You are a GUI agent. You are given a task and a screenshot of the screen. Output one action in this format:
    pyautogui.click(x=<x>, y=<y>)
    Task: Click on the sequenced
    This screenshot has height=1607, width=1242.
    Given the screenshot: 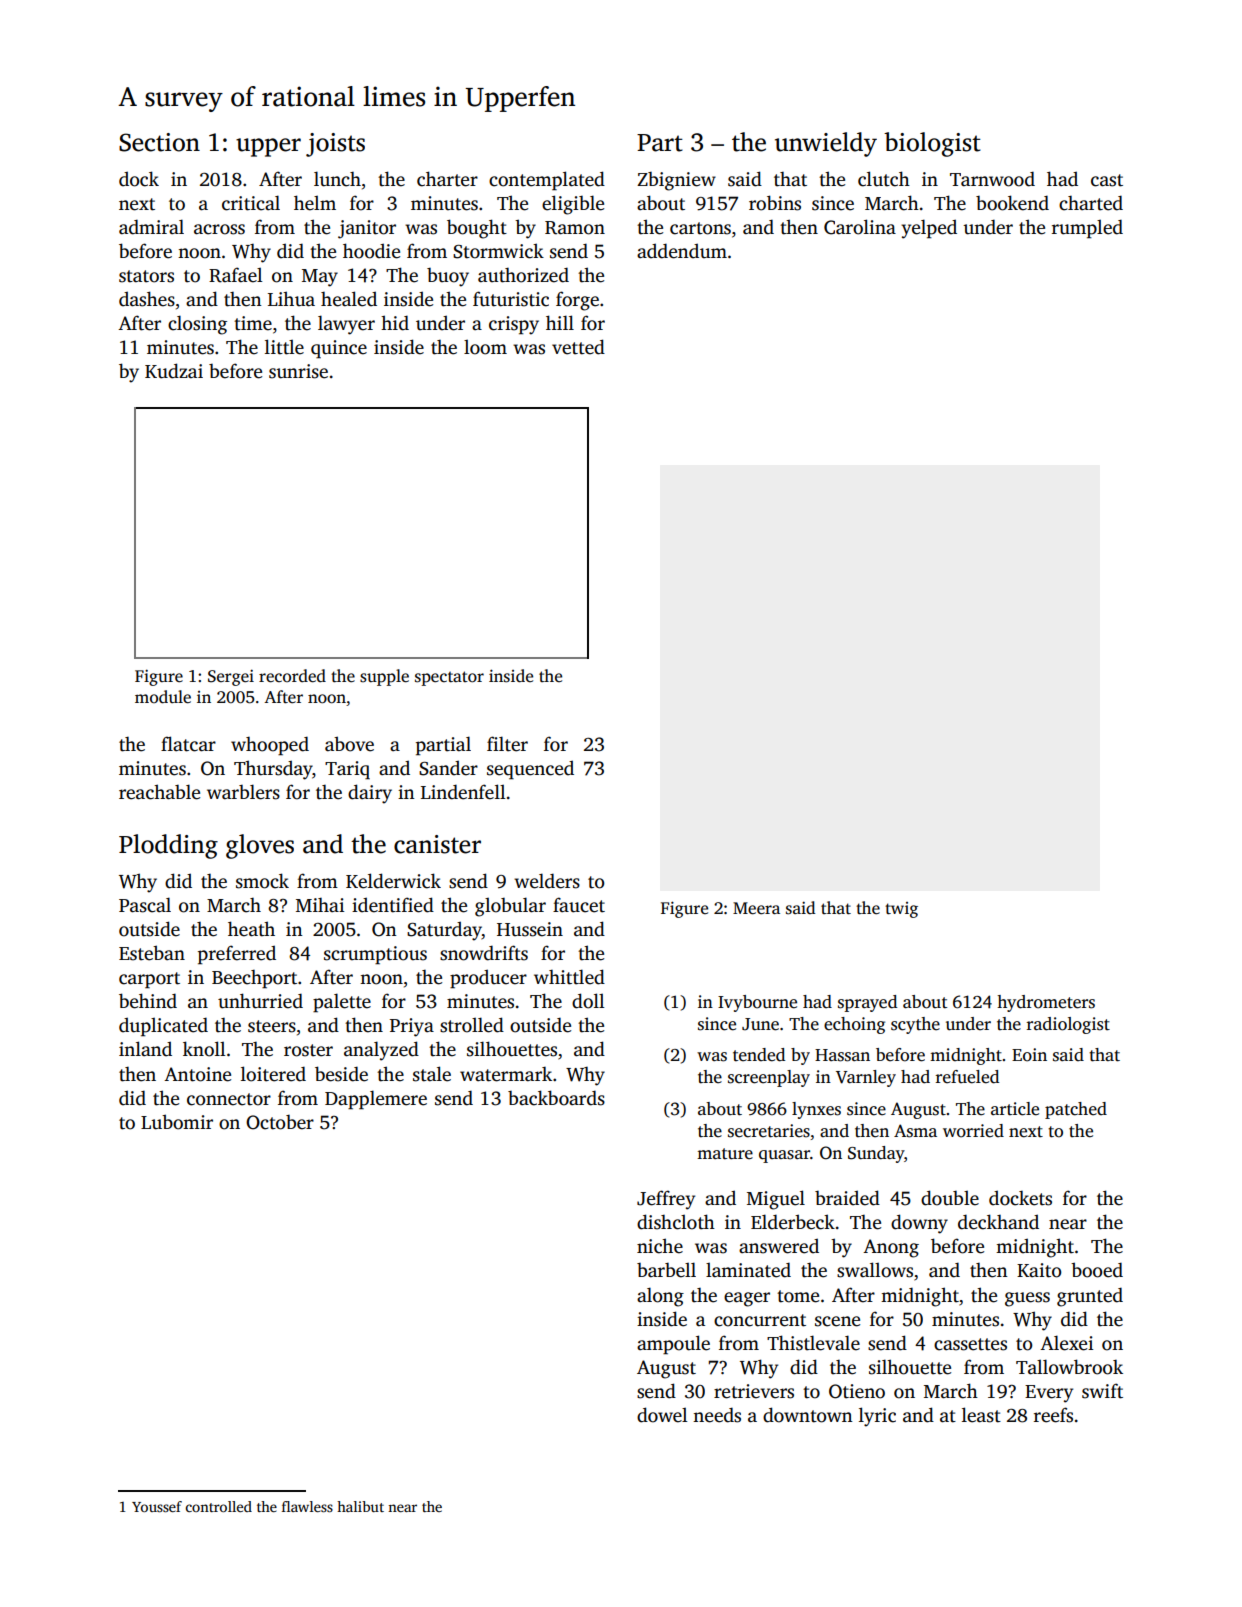 What is the action you would take?
    pyautogui.click(x=530, y=770)
